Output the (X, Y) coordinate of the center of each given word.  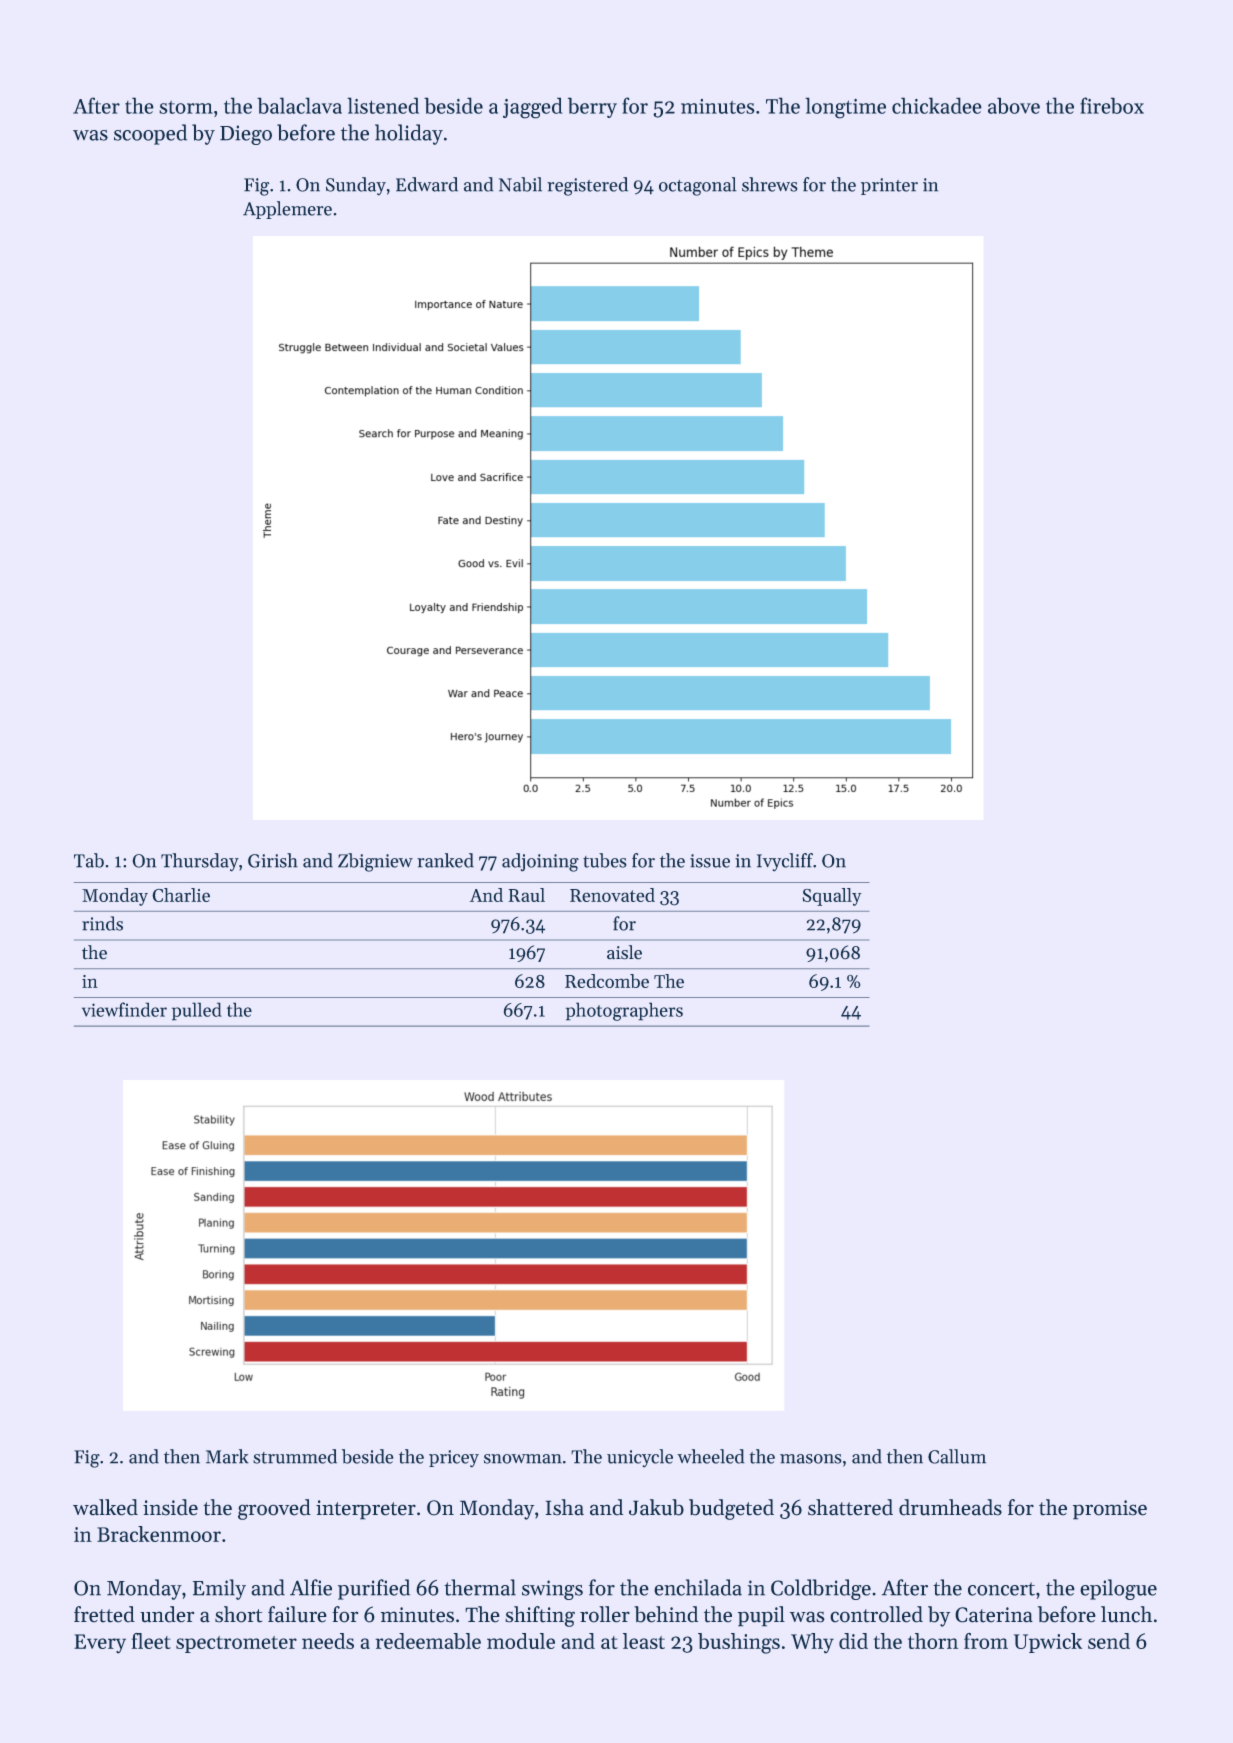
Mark (227, 1456)
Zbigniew (375, 862)
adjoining (540, 862)
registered (587, 186)
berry (592, 107)
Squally (832, 897)
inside (170, 1507)
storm (186, 107)
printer (889, 186)
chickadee (937, 105)
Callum (957, 1456)
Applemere (287, 210)
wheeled (711, 1456)
